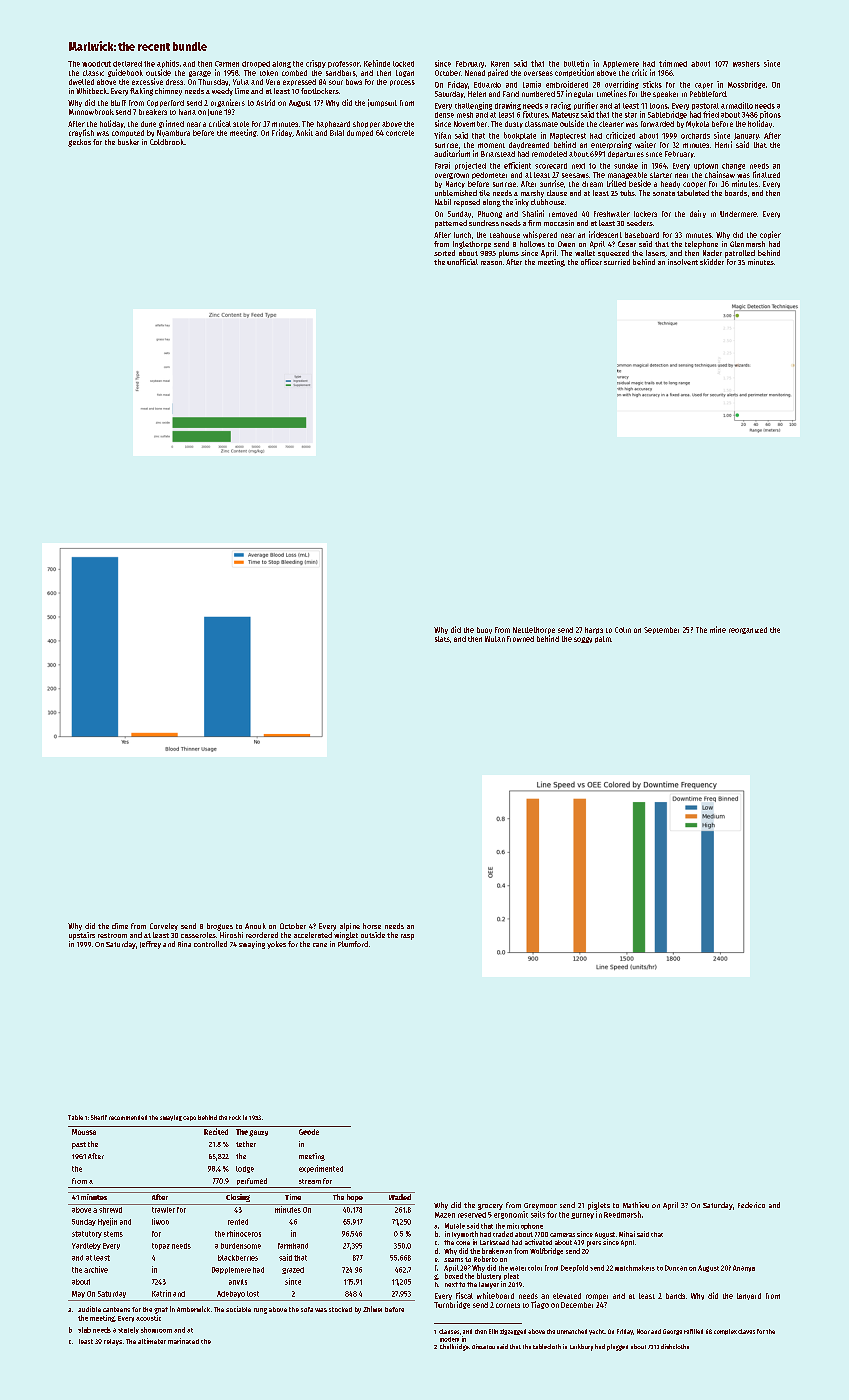  I want to click on trimmed, so click(673, 63).
